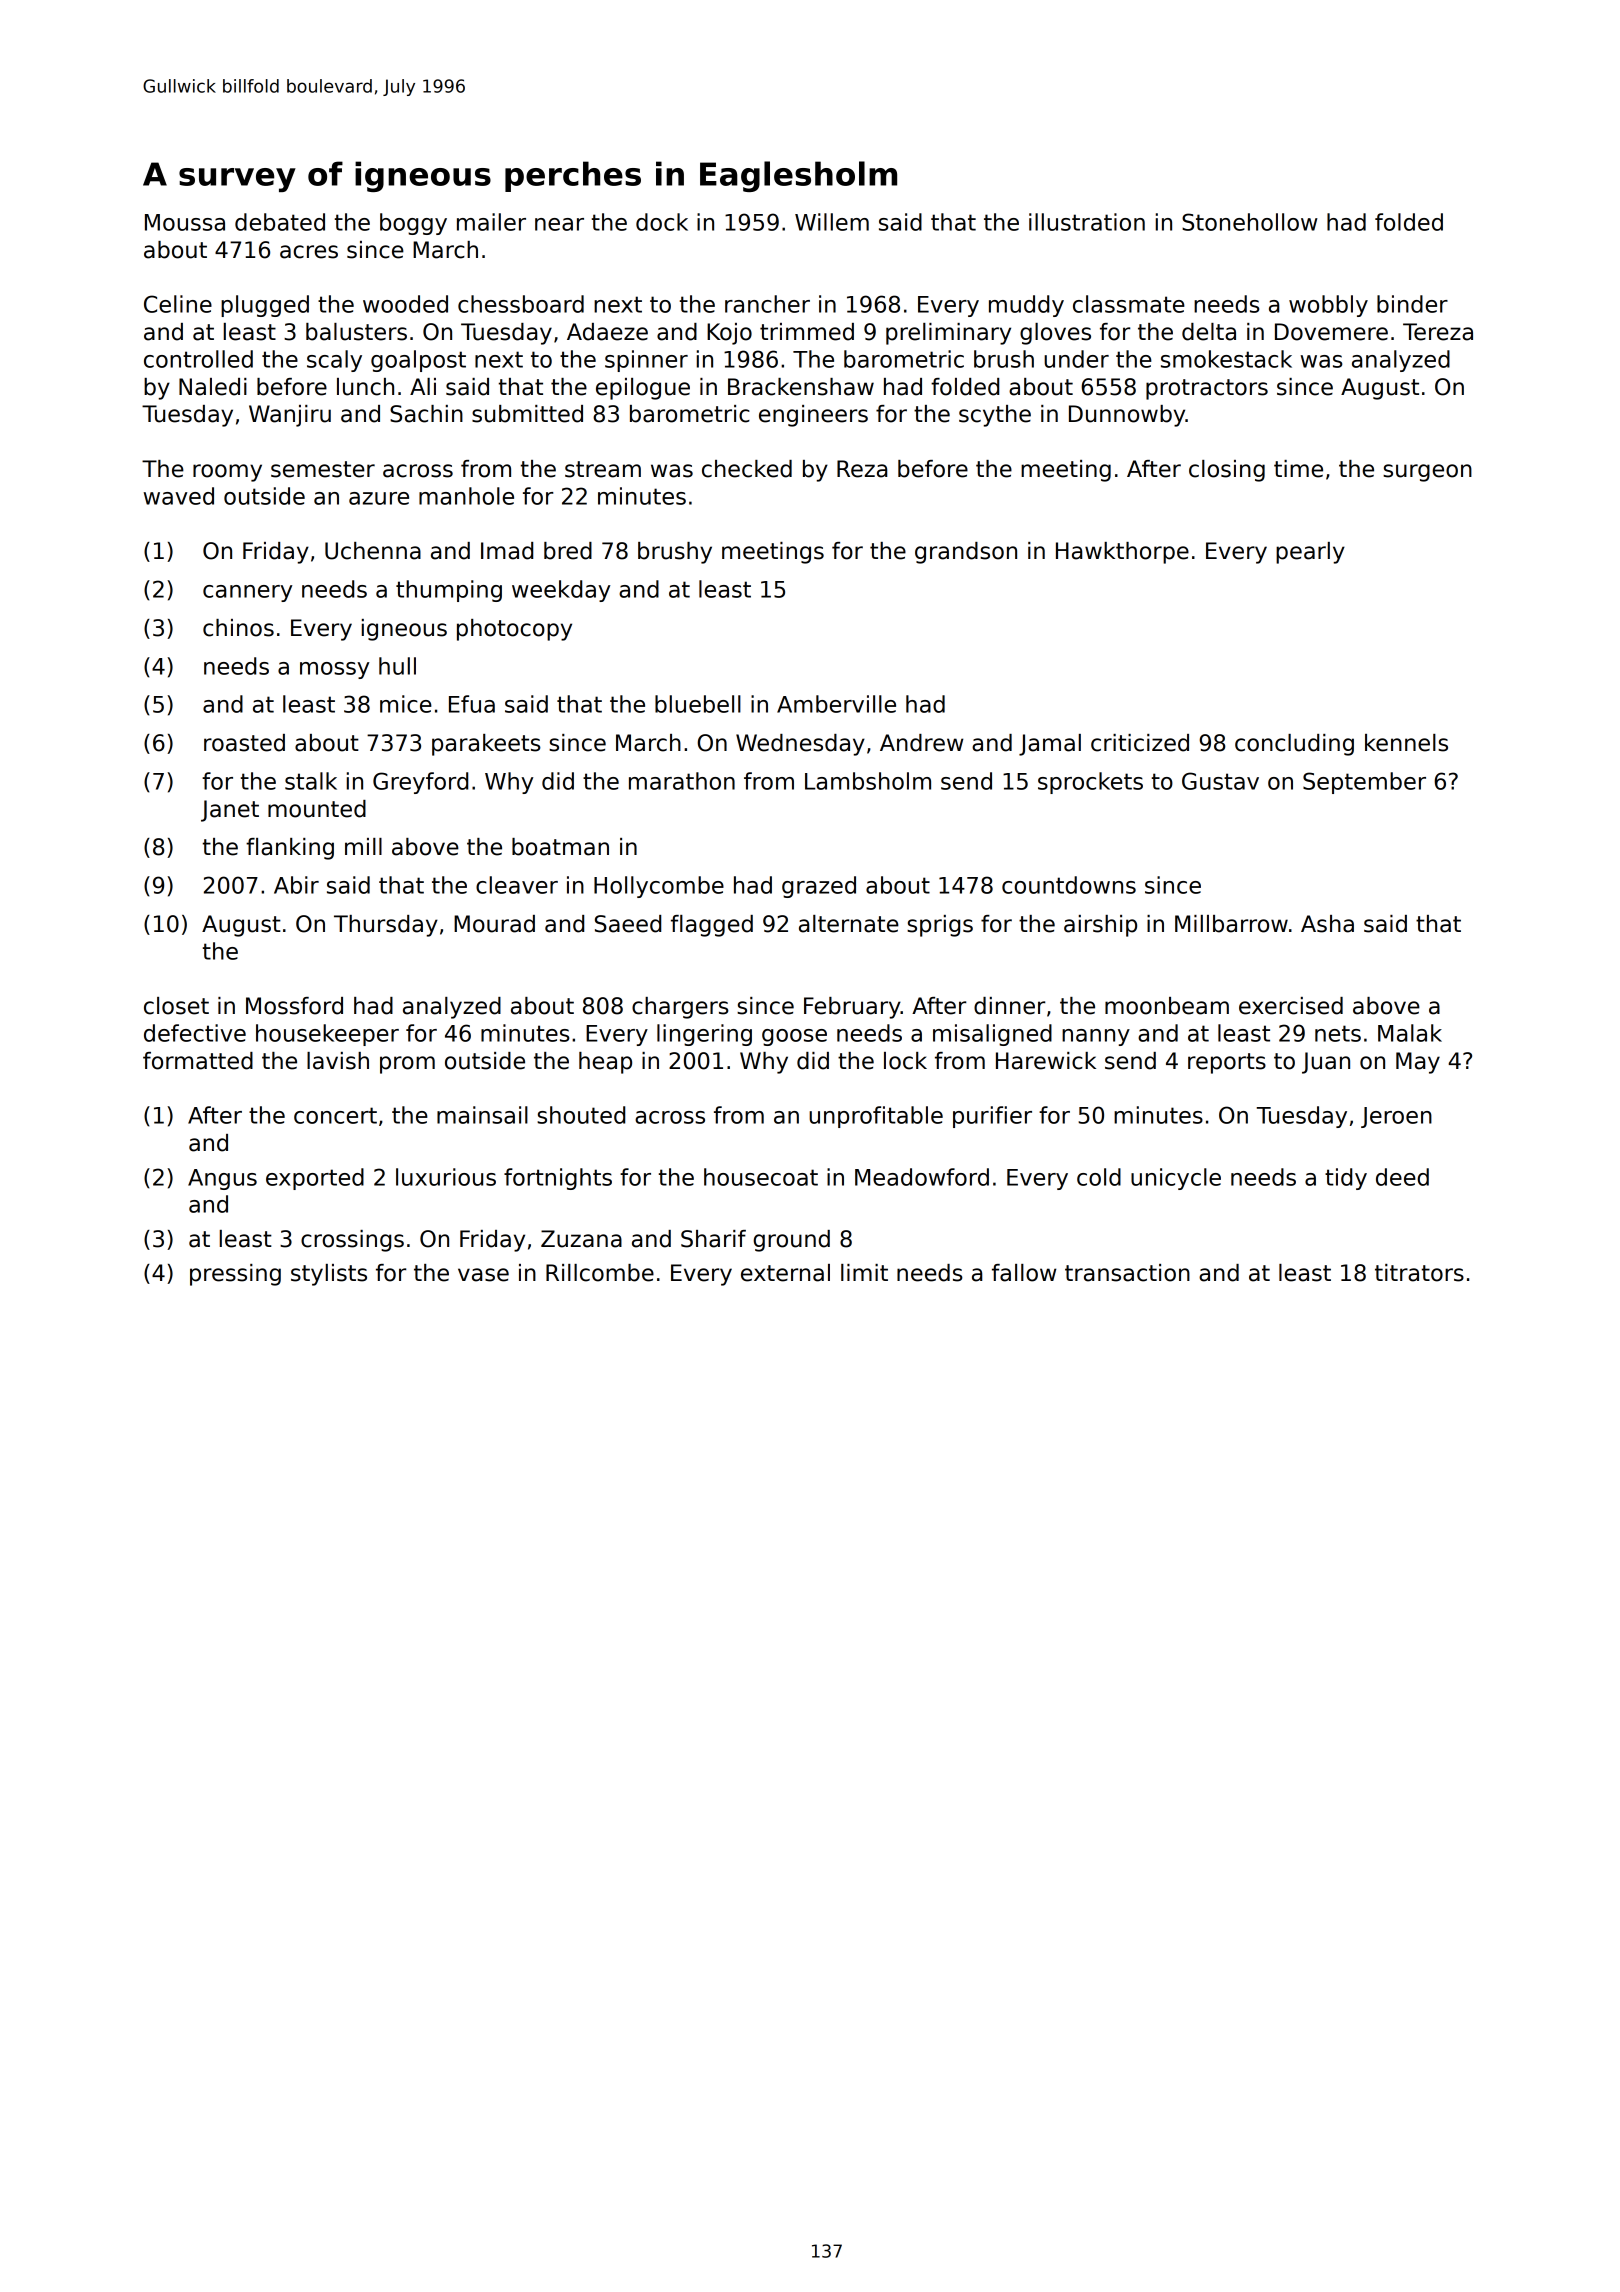  Describe the element at coordinates (1100, 926) in the screenshot. I see `airship` at that location.
